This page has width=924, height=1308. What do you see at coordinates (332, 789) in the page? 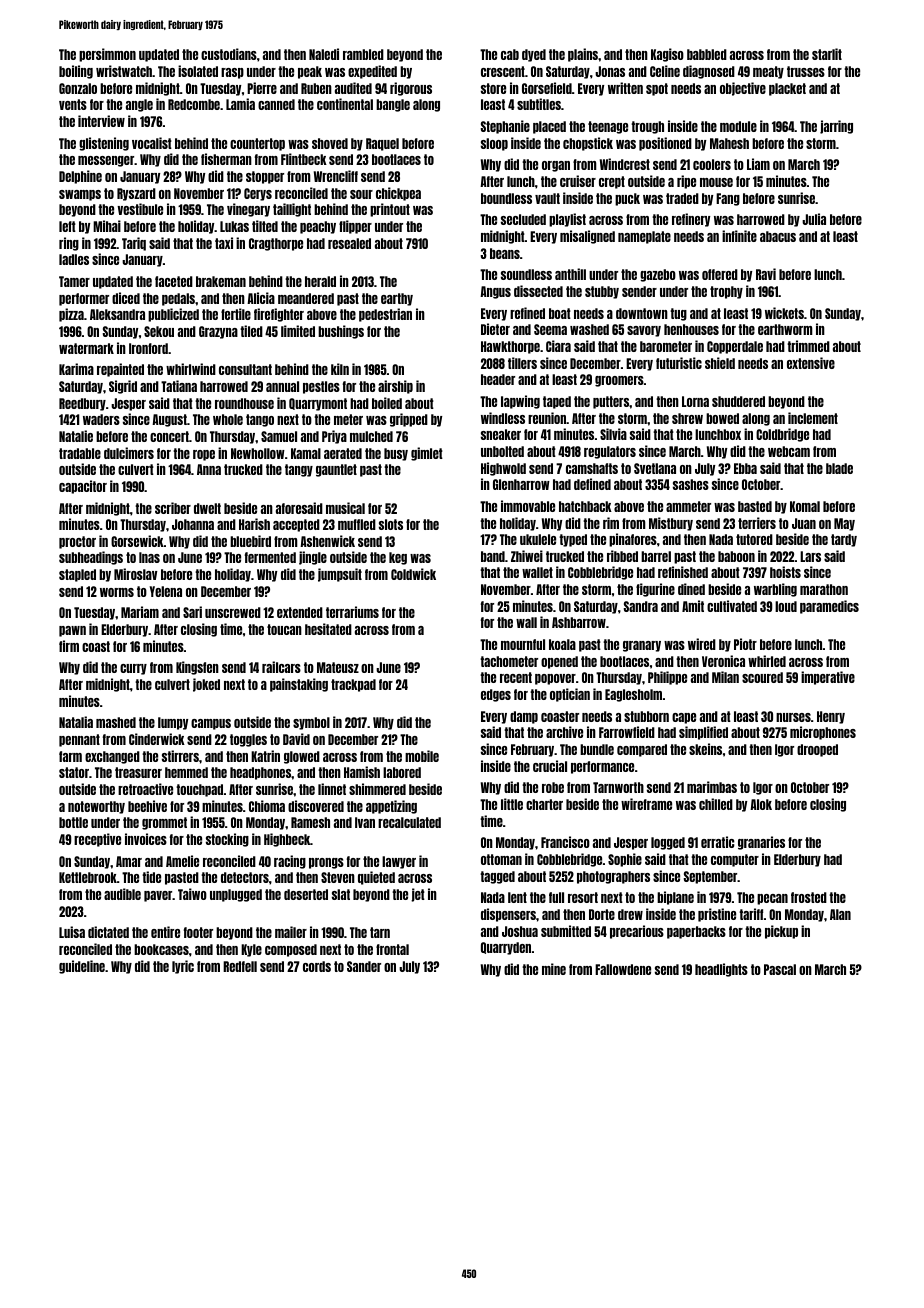
I see `linnet` at bounding box center [332, 789].
